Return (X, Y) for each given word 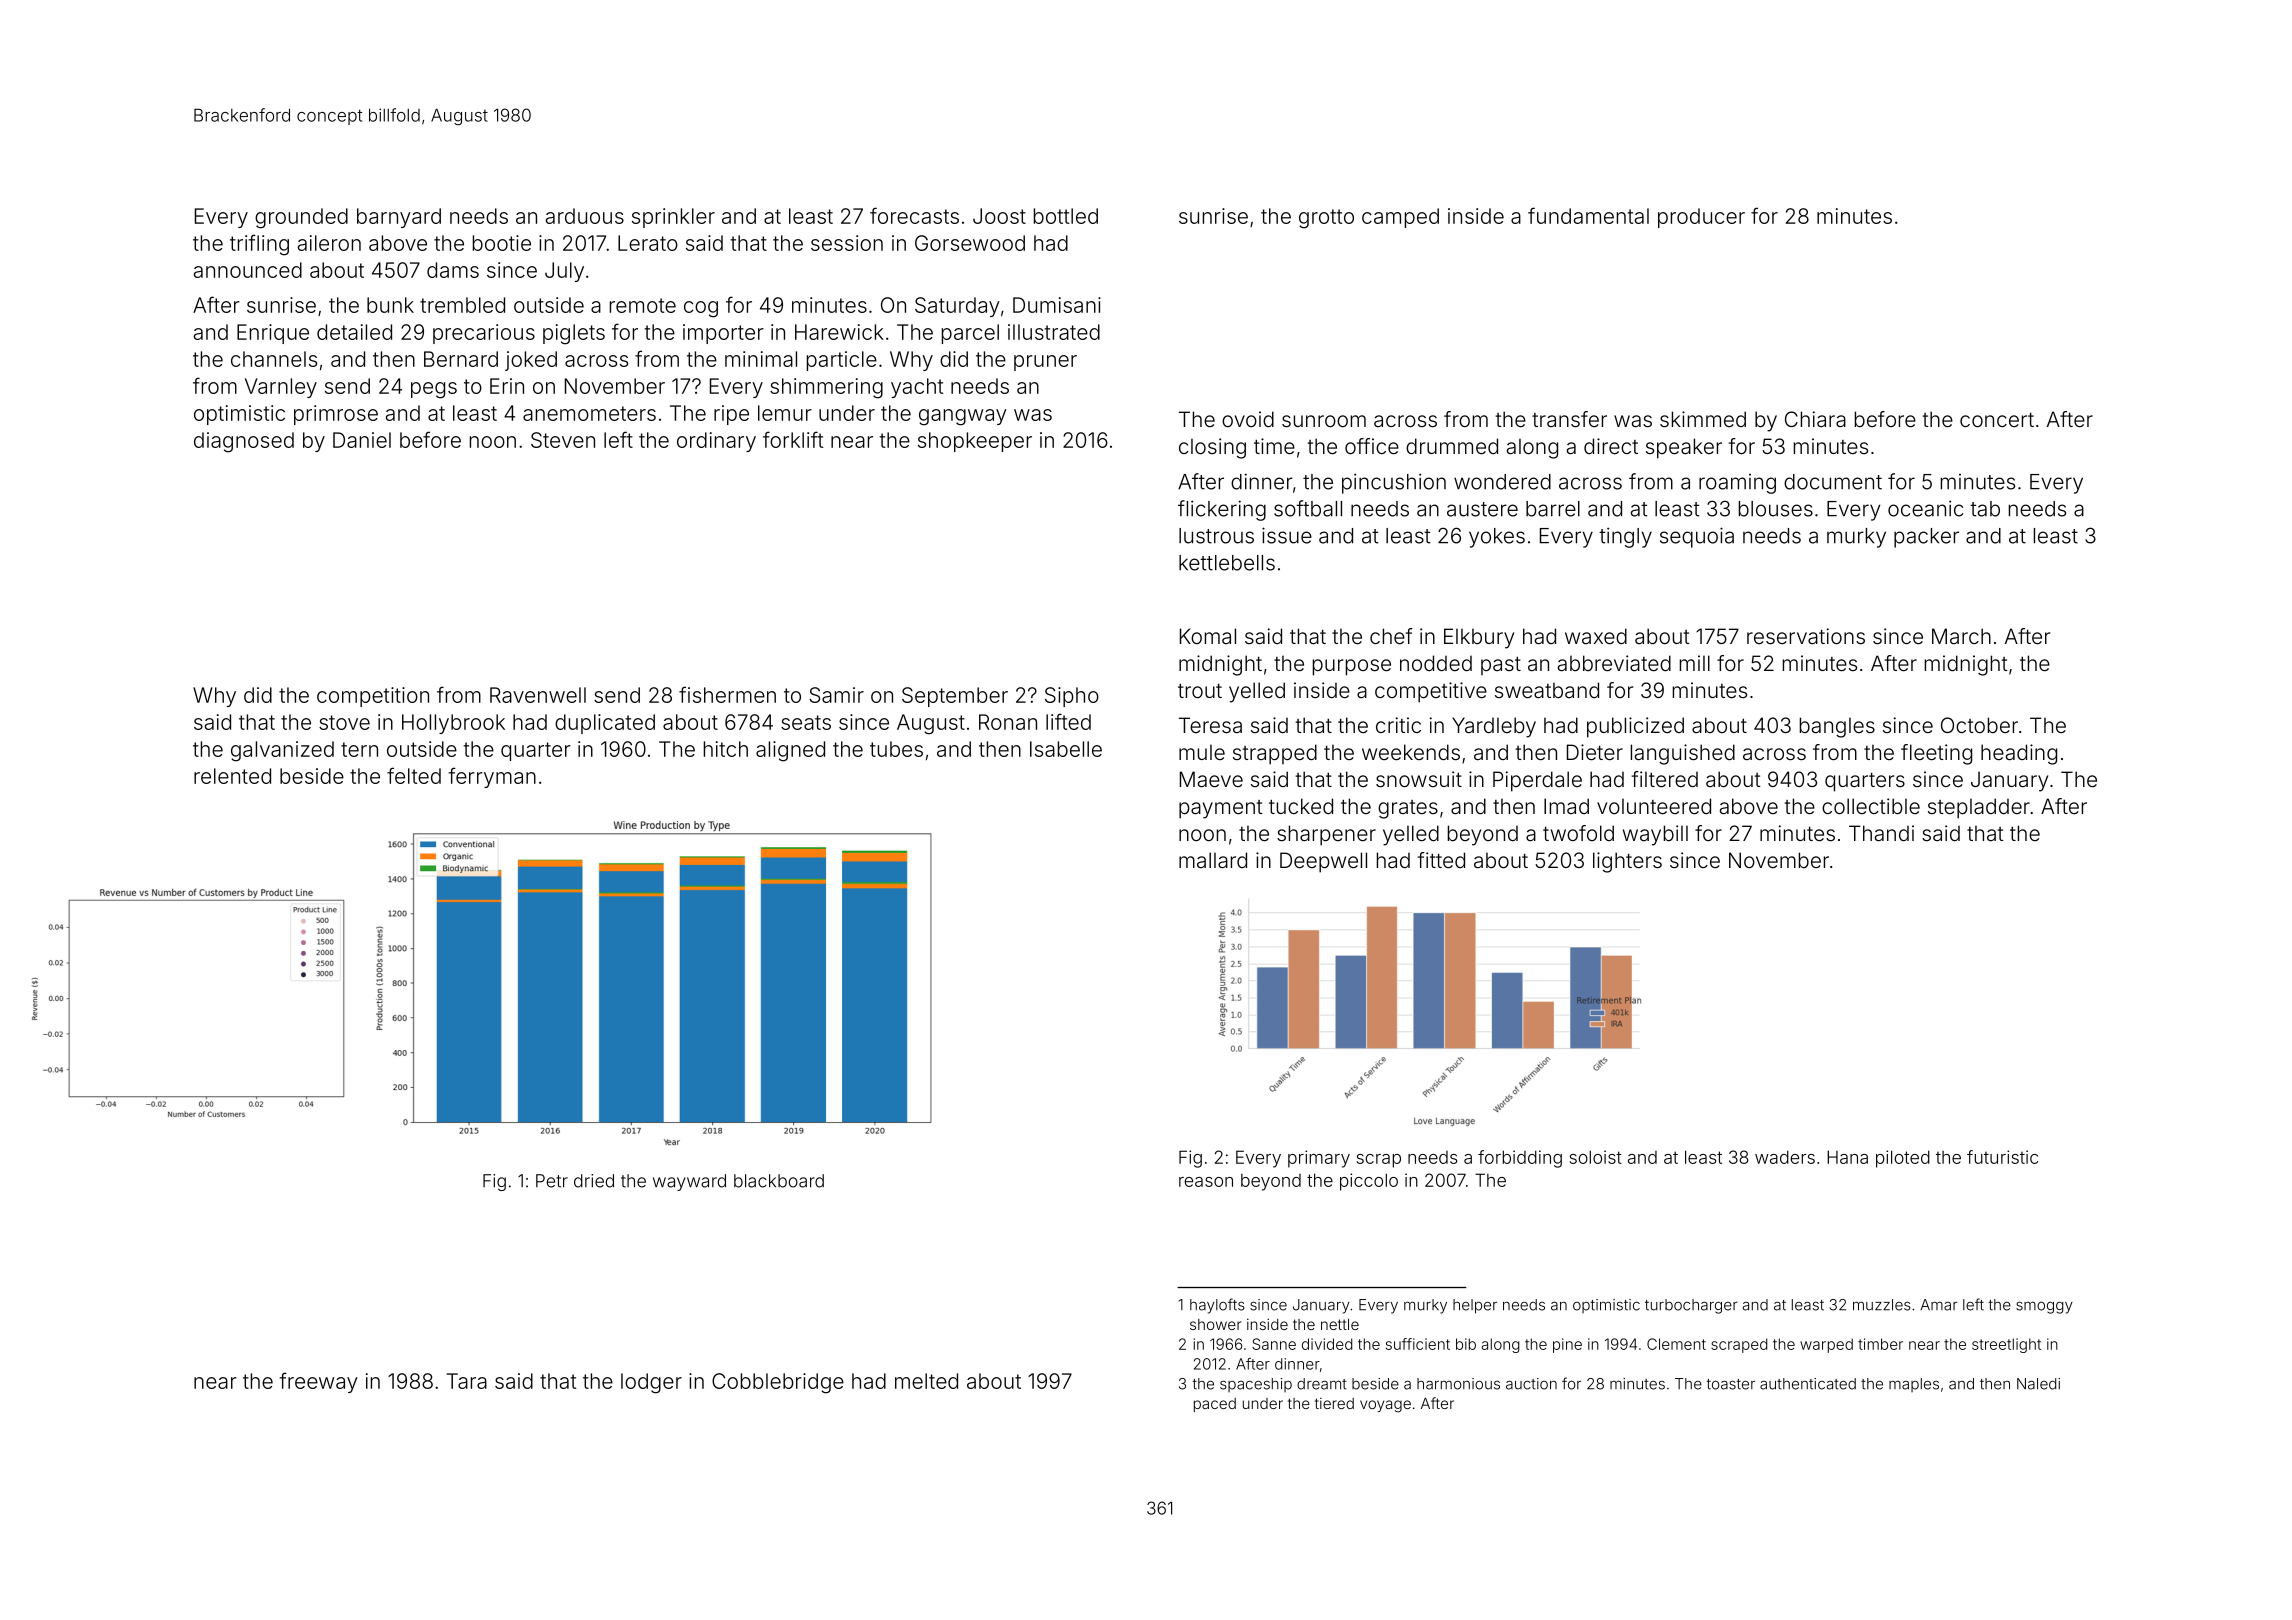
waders (1785, 1157)
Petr (552, 1181)
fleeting (1936, 754)
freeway (318, 1382)
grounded (301, 218)
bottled (1066, 216)
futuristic (2002, 1157)
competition (373, 697)
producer (1701, 218)
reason (1206, 1182)
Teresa (1210, 725)
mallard (1213, 860)
